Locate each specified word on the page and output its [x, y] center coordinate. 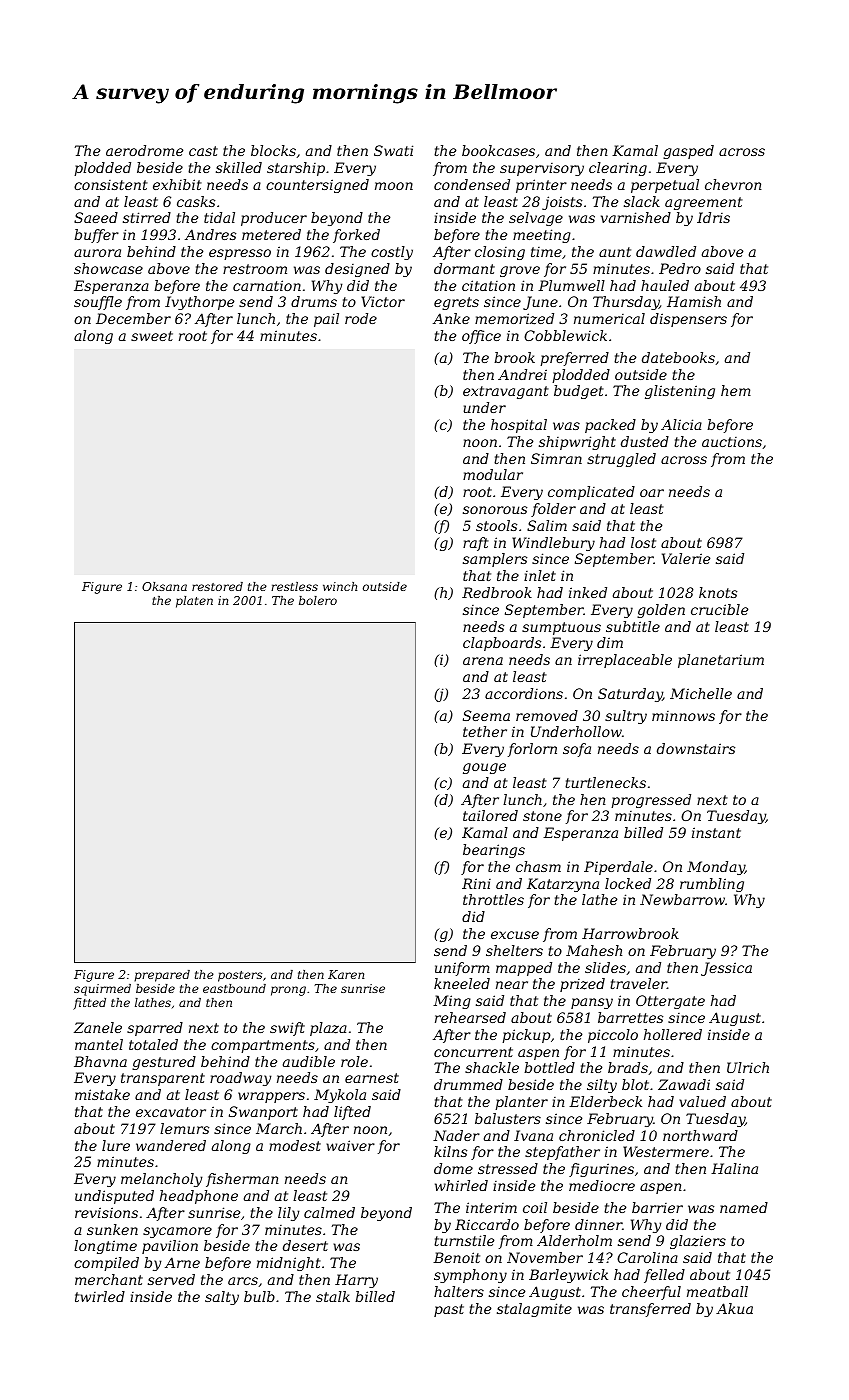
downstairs [696, 748]
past [449, 1310]
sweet [152, 336]
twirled [100, 1296]
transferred [650, 1310]
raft [476, 544]
